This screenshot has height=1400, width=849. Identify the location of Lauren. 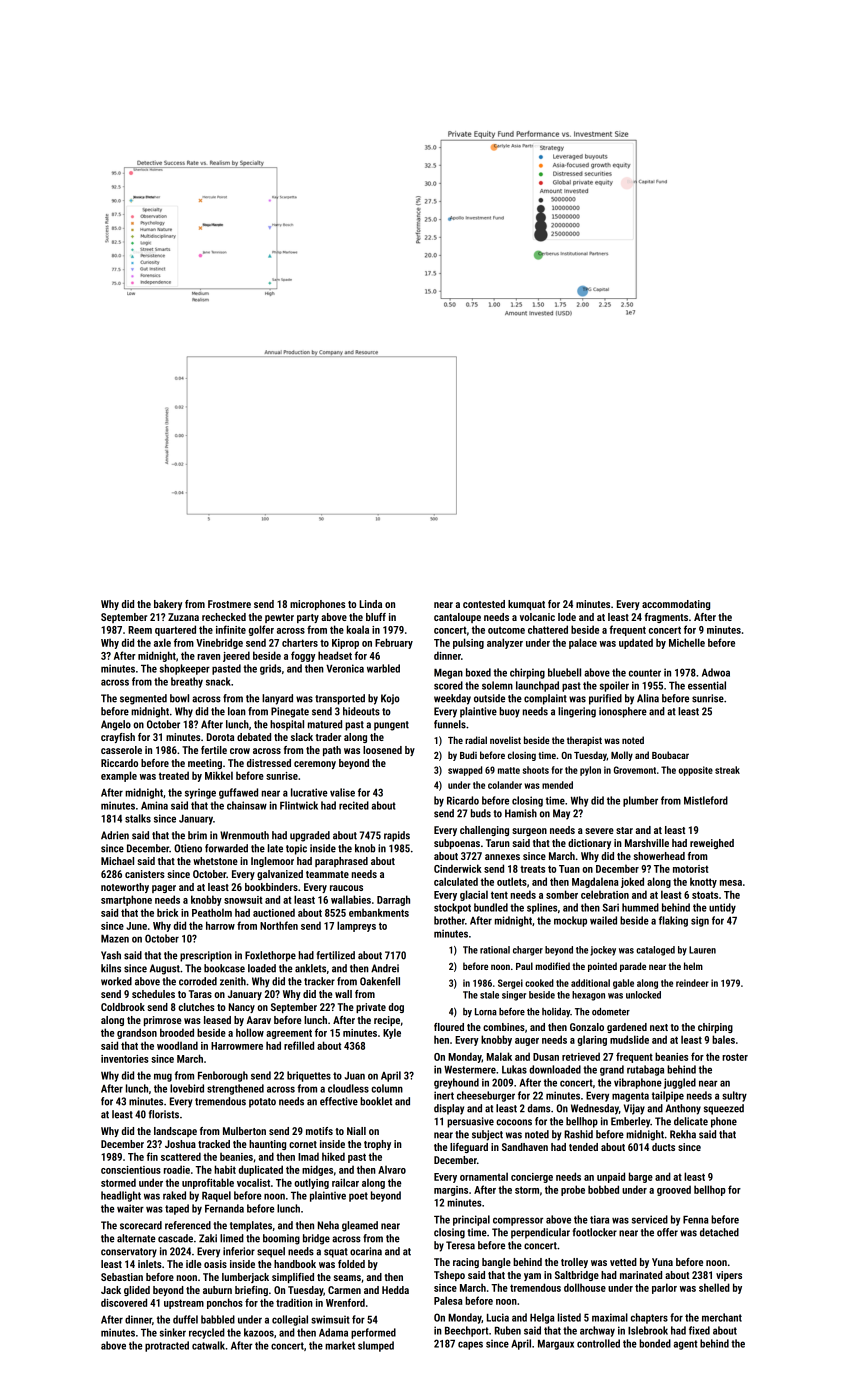
(702, 950).
